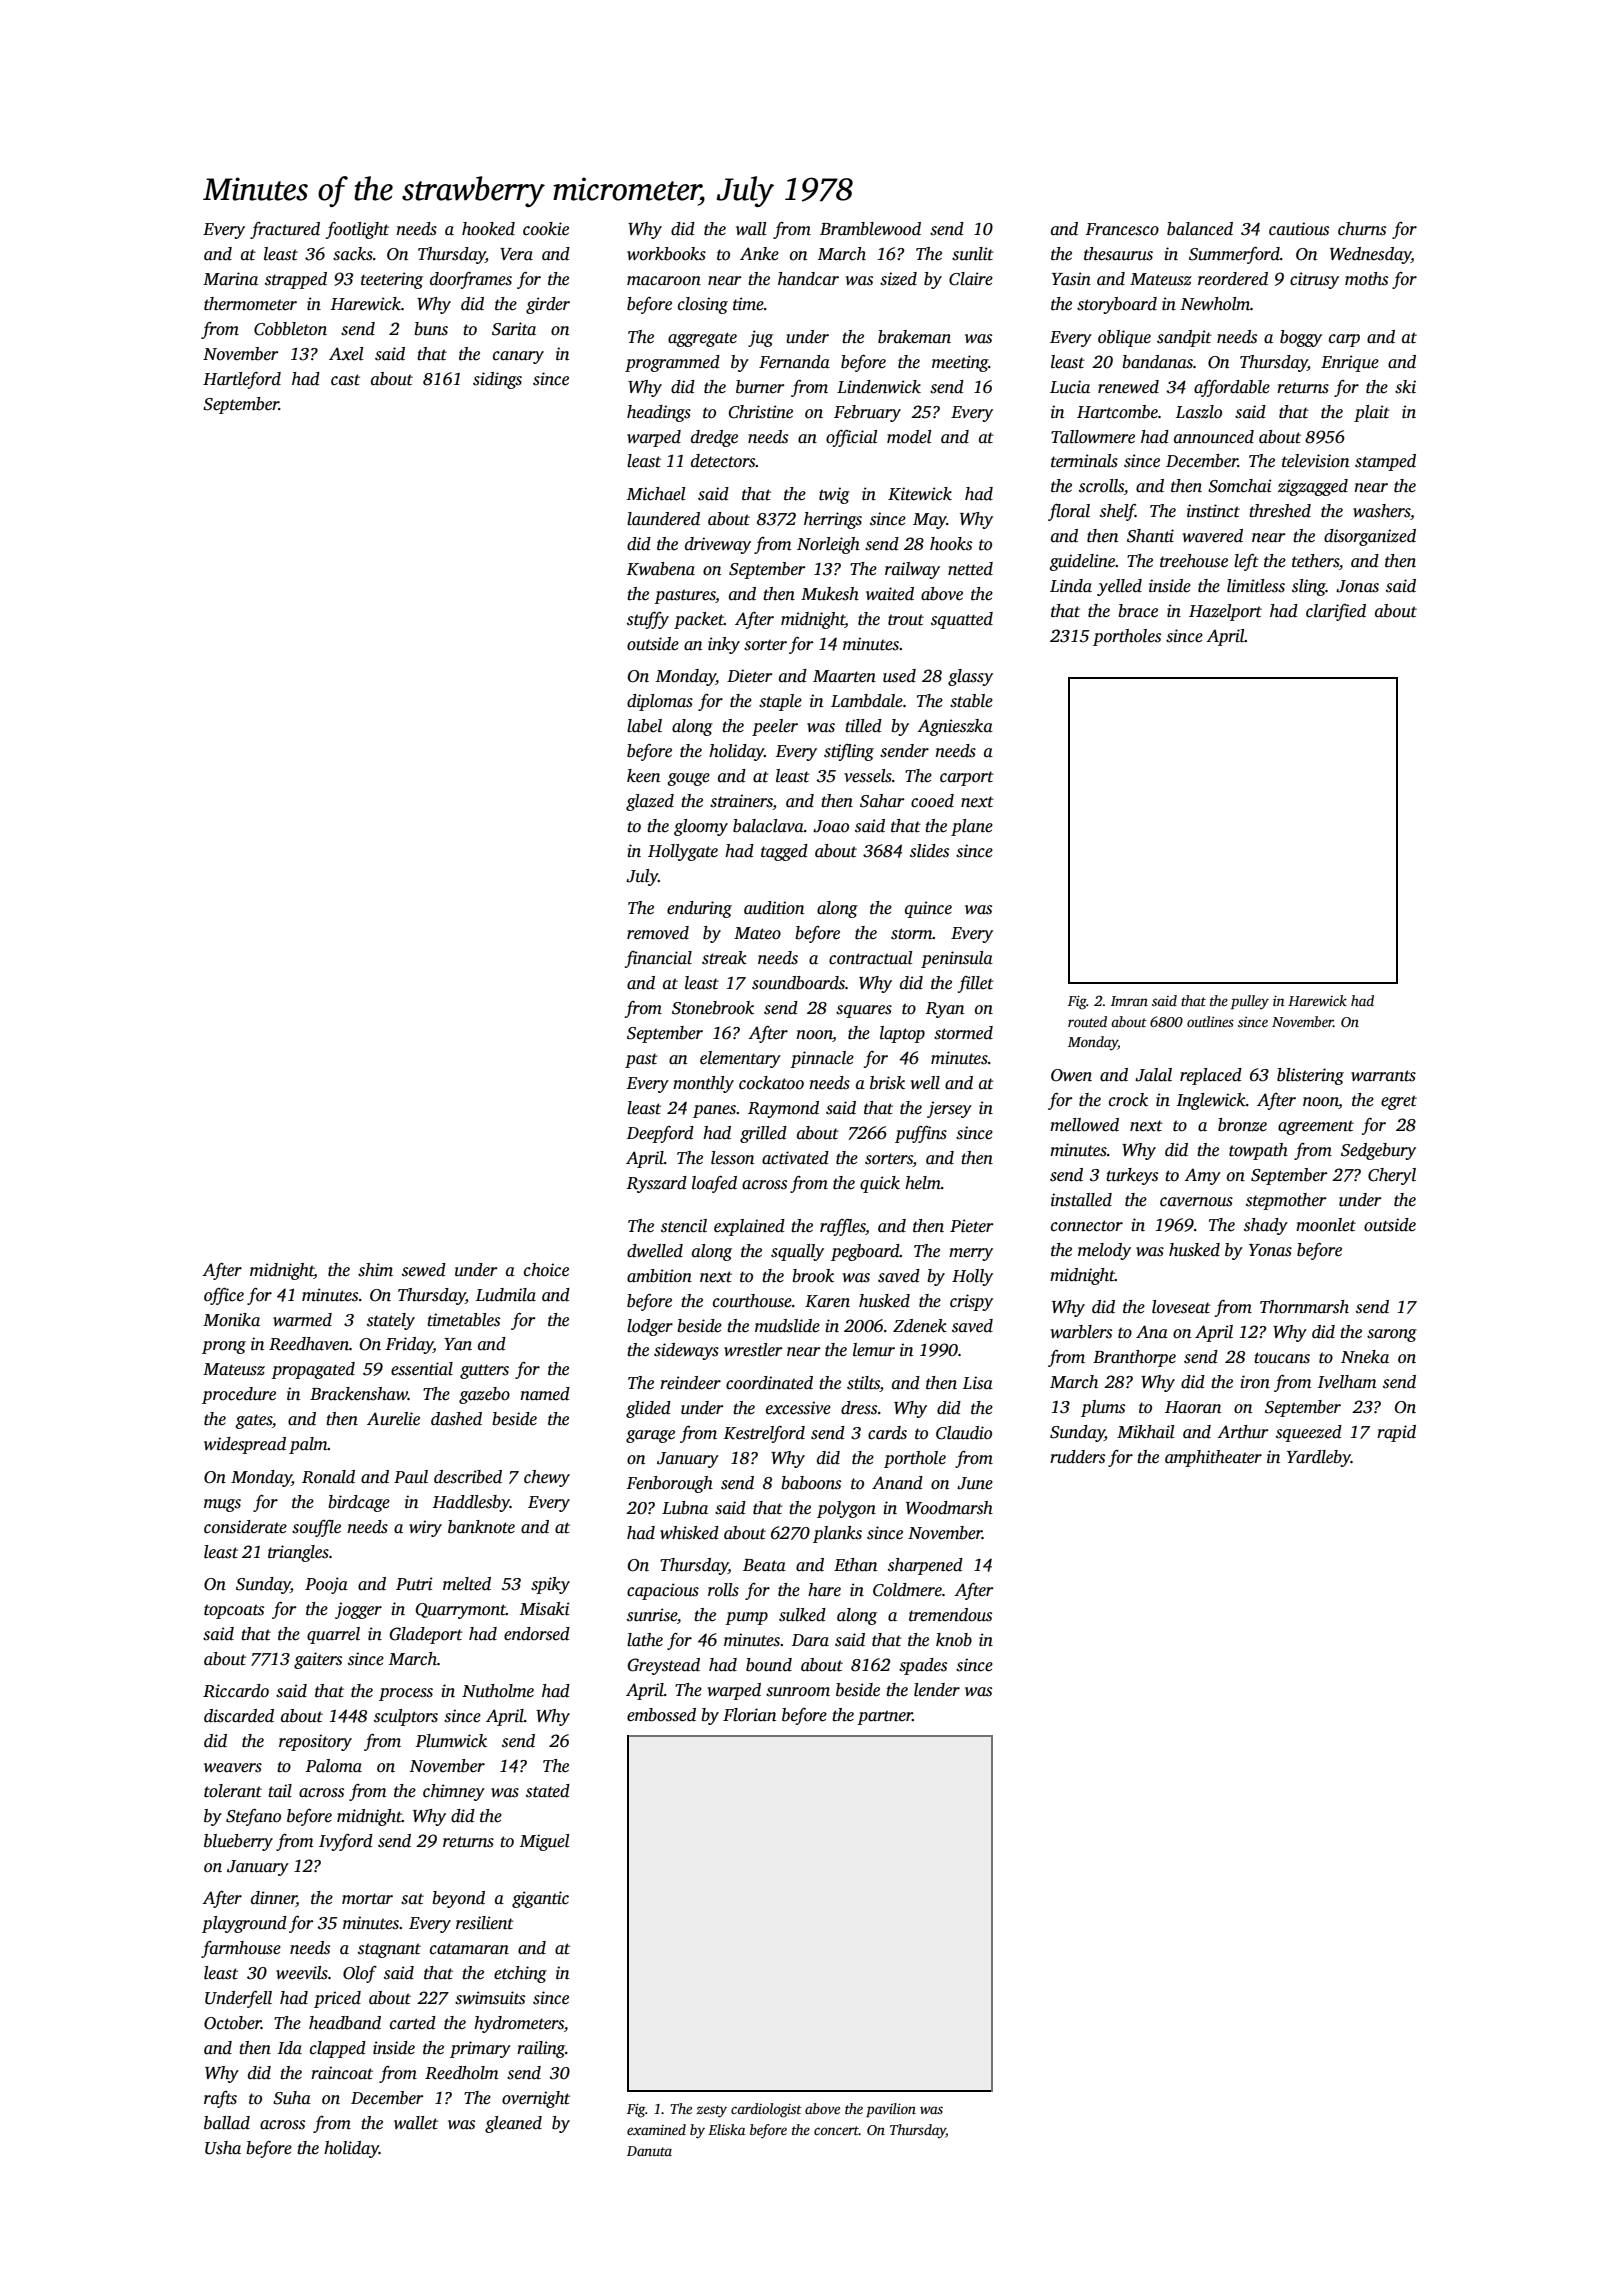  Describe the element at coordinates (914, 337) in the document. I see `brakeman` at that location.
